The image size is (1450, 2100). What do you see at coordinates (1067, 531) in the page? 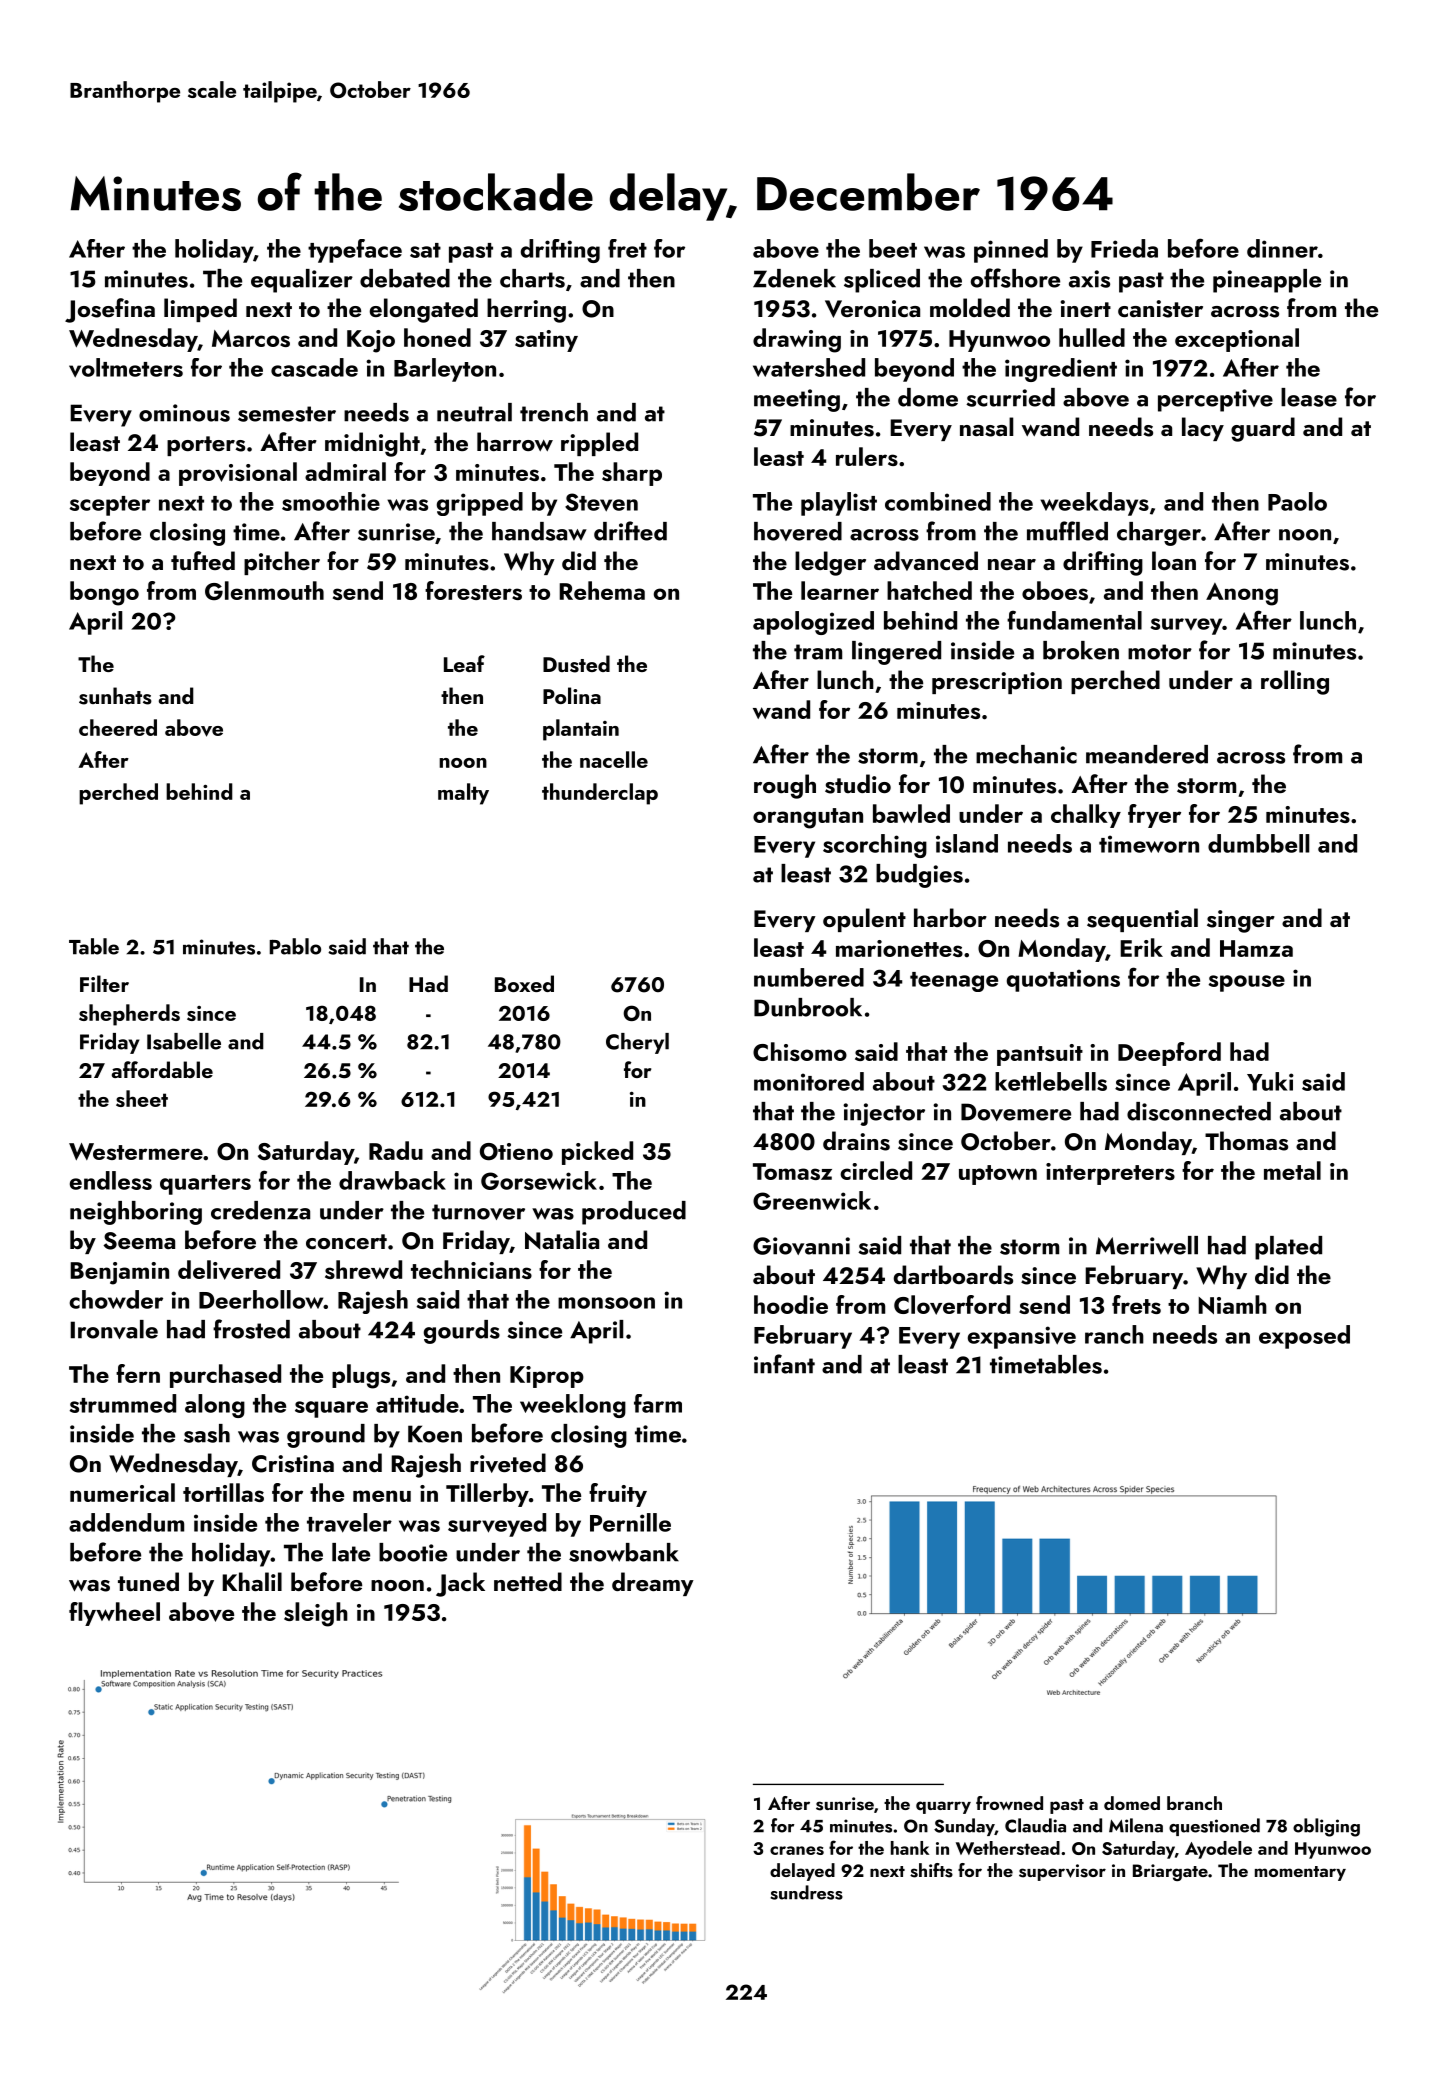
I see `muffled` at bounding box center [1067, 531].
